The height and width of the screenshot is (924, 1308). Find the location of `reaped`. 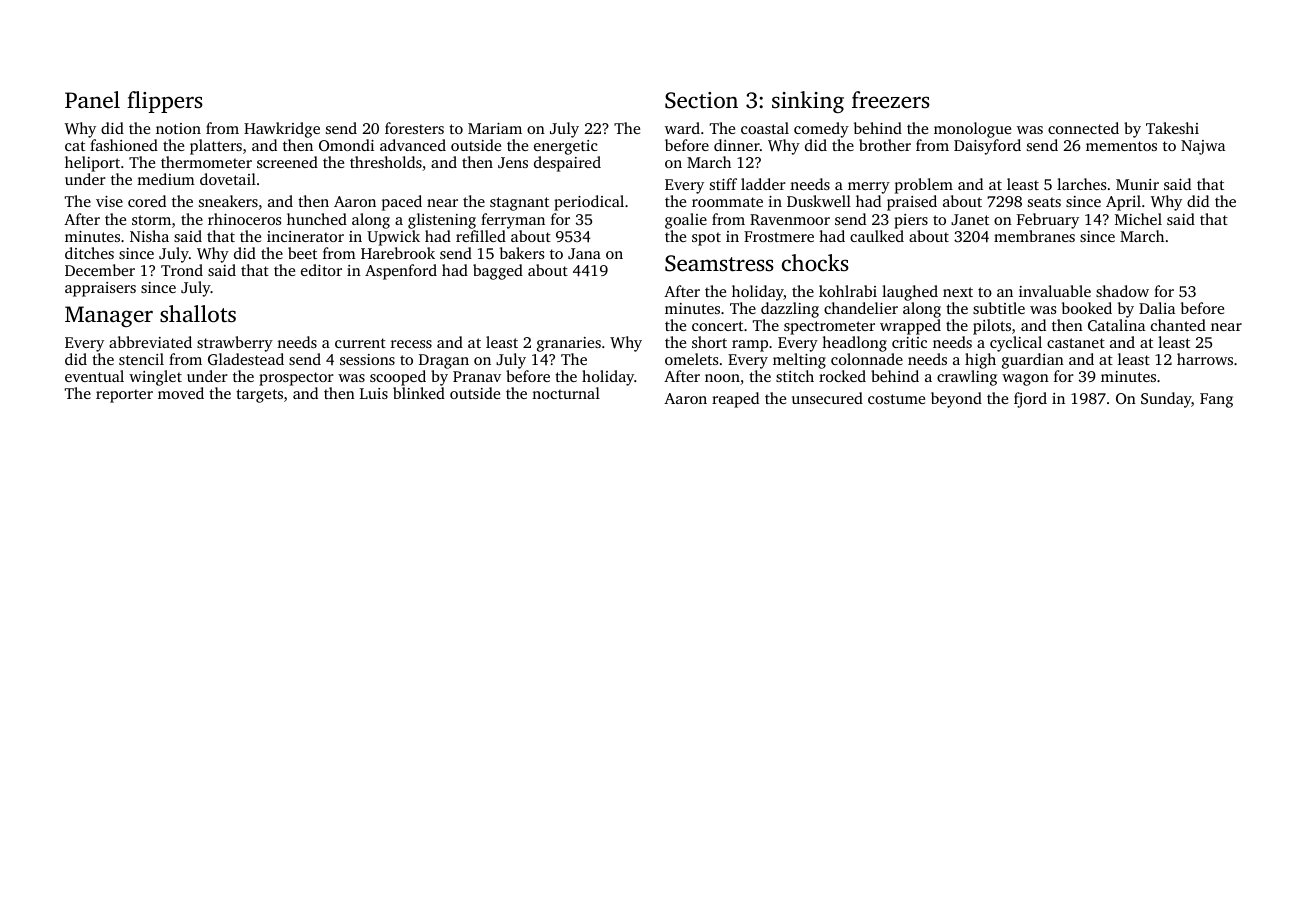

reaped is located at coordinates (735, 400).
